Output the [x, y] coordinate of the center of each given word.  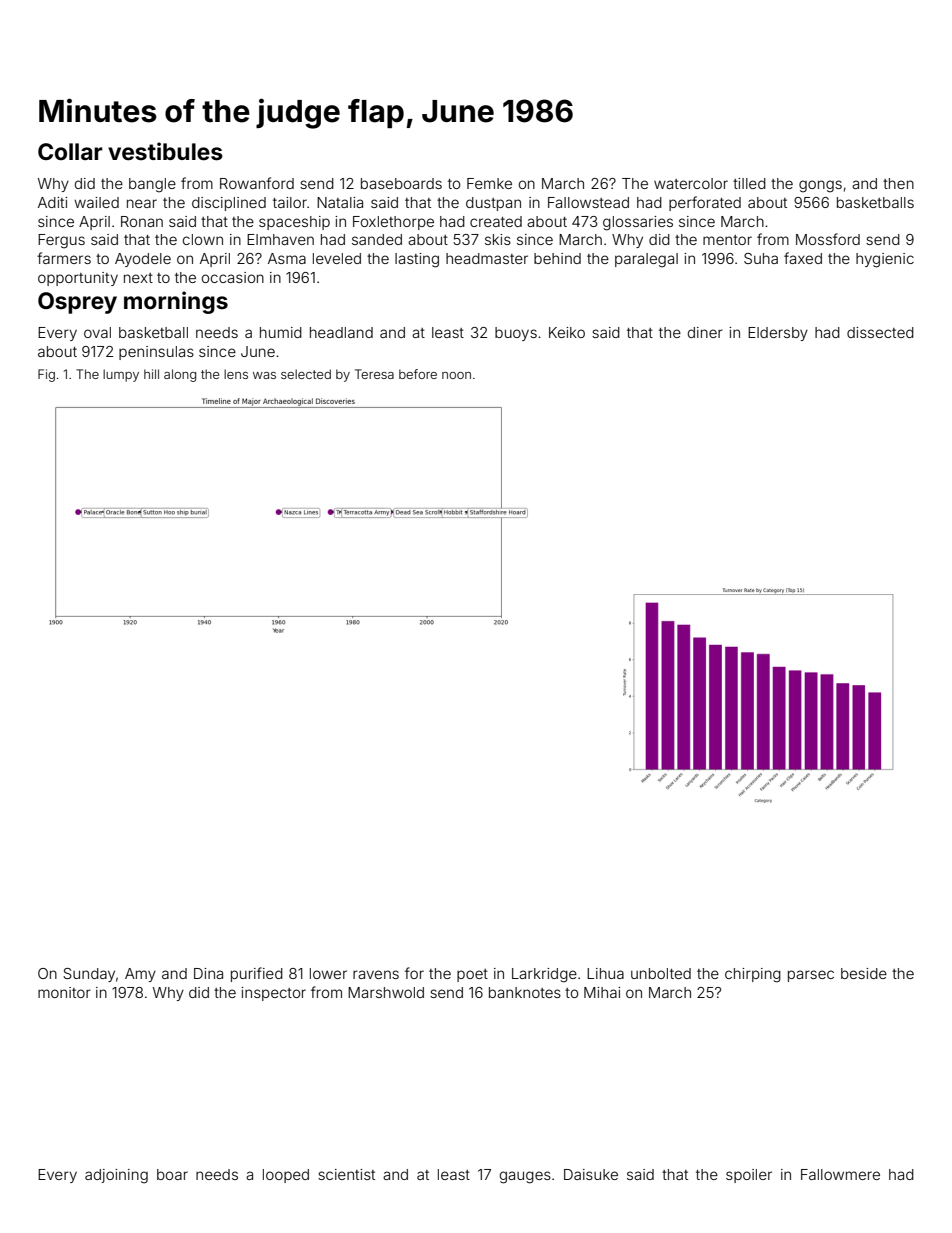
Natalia [340, 202]
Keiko [567, 332]
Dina [208, 973]
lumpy [121, 375]
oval [97, 332]
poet [472, 975]
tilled [749, 183]
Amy [140, 975]
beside [864, 973]
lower [328, 973]
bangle [152, 185]
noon [456, 375]
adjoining [116, 1176]
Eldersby [778, 334]
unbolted [661, 973]
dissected [880, 332]
